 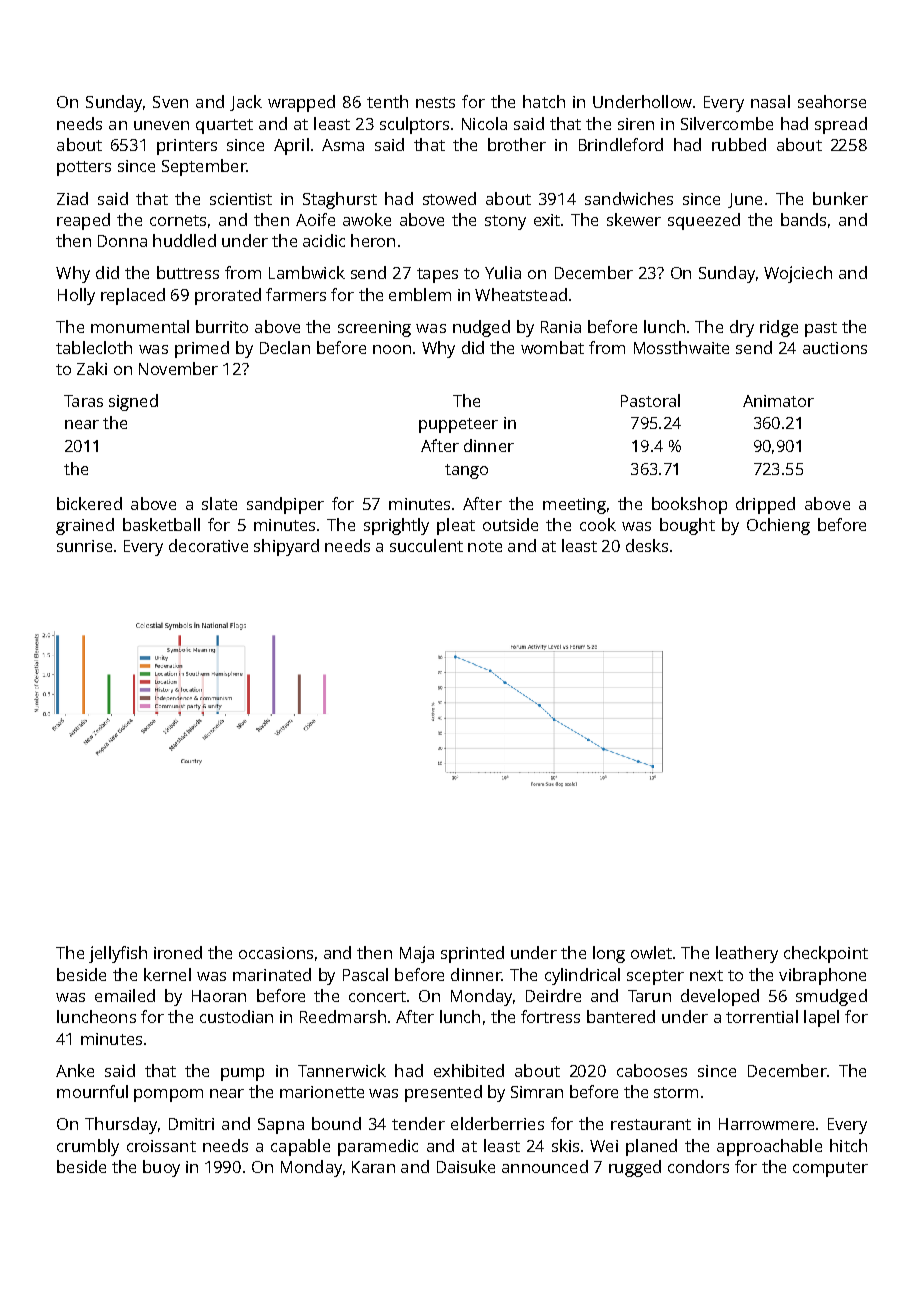 What do you see at coordinates (242, 1074) in the screenshot?
I see `pump` at bounding box center [242, 1074].
